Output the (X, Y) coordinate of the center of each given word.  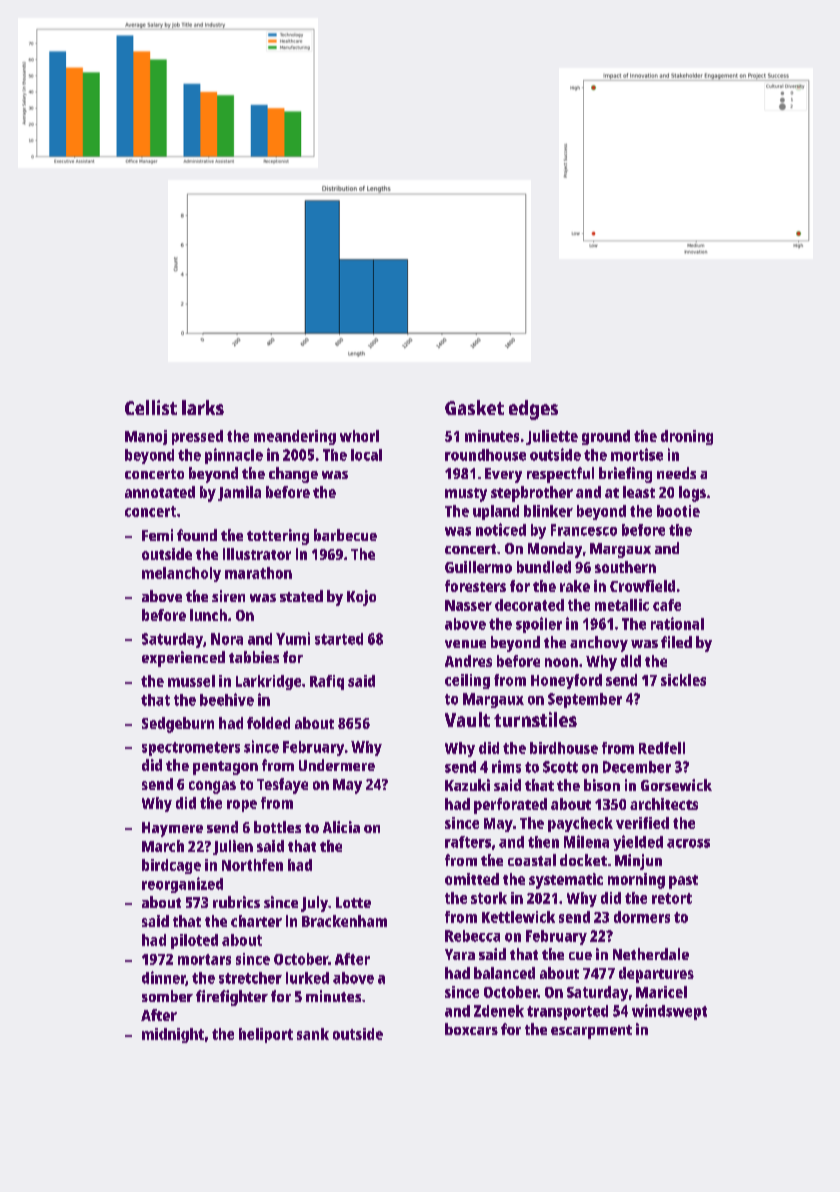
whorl (359, 436)
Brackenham (344, 921)
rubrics (236, 902)
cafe (667, 605)
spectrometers (191, 749)
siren (228, 596)
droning (687, 437)
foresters (475, 586)
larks (203, 407)
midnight (173, 1035)
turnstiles (535, 719)
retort (672, 898)
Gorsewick (676, 785)
